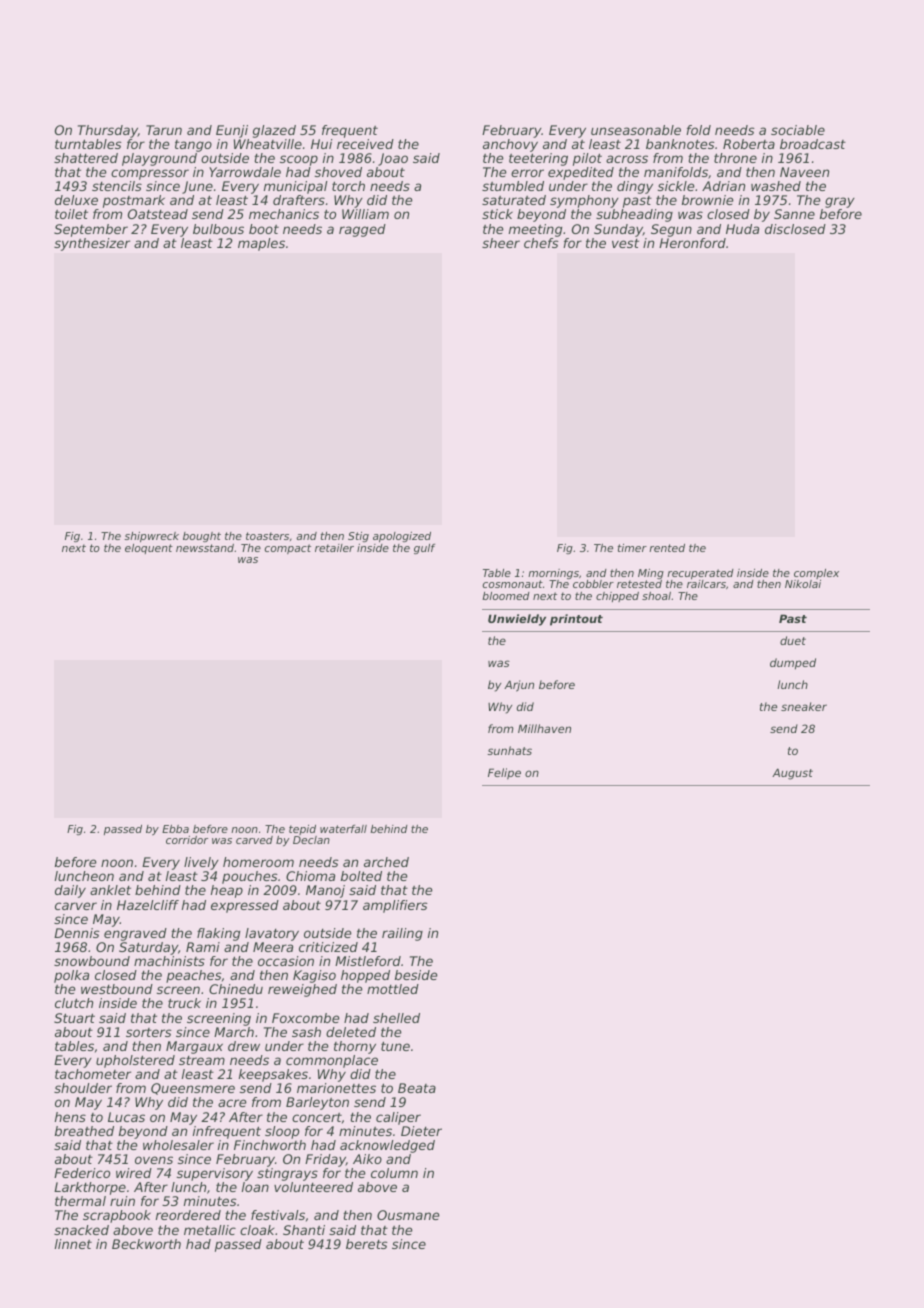 The image size is (924, 1308). I want to click on sneaker, so click(804, 706).
